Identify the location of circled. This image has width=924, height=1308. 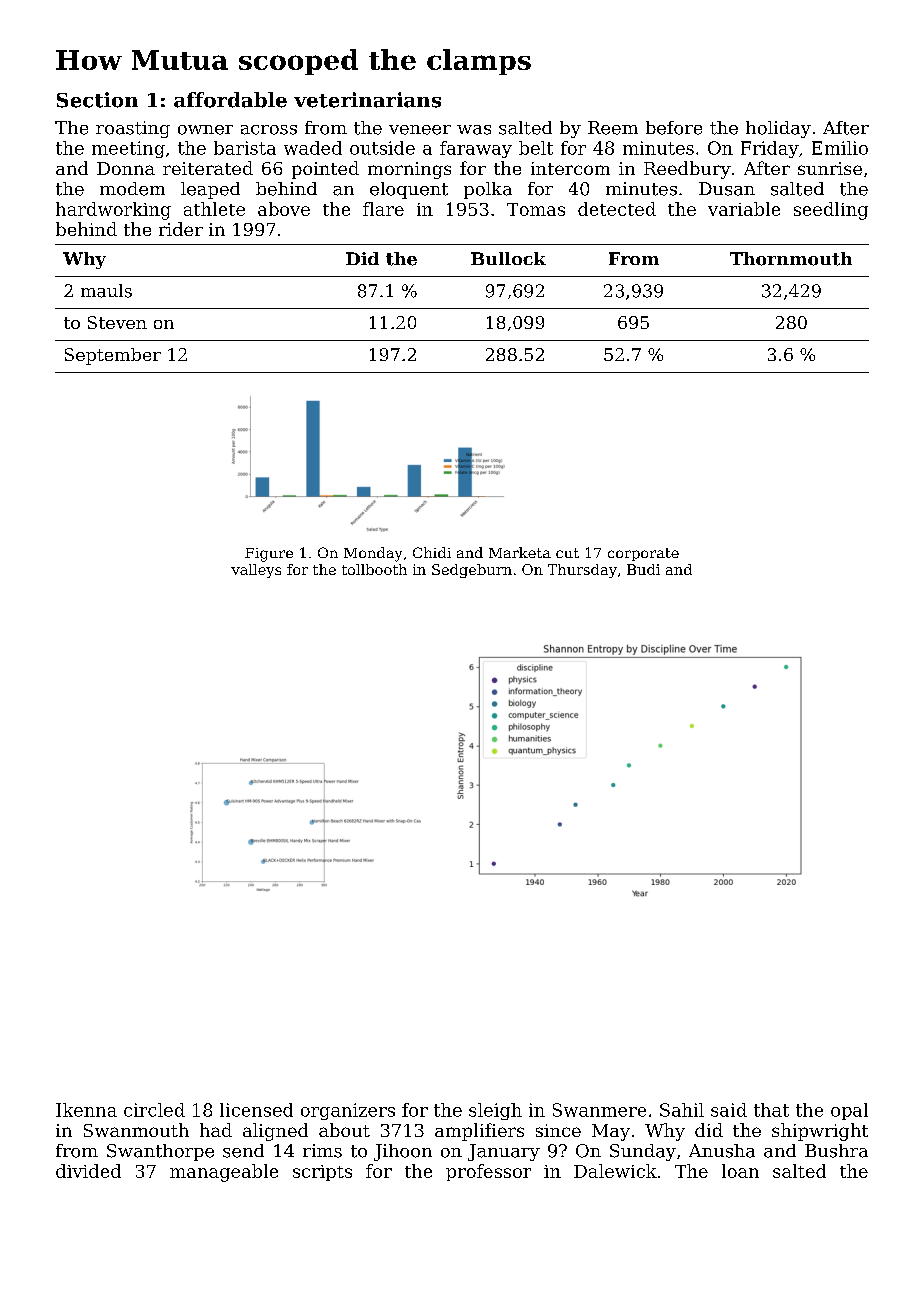
(154, 1110).
